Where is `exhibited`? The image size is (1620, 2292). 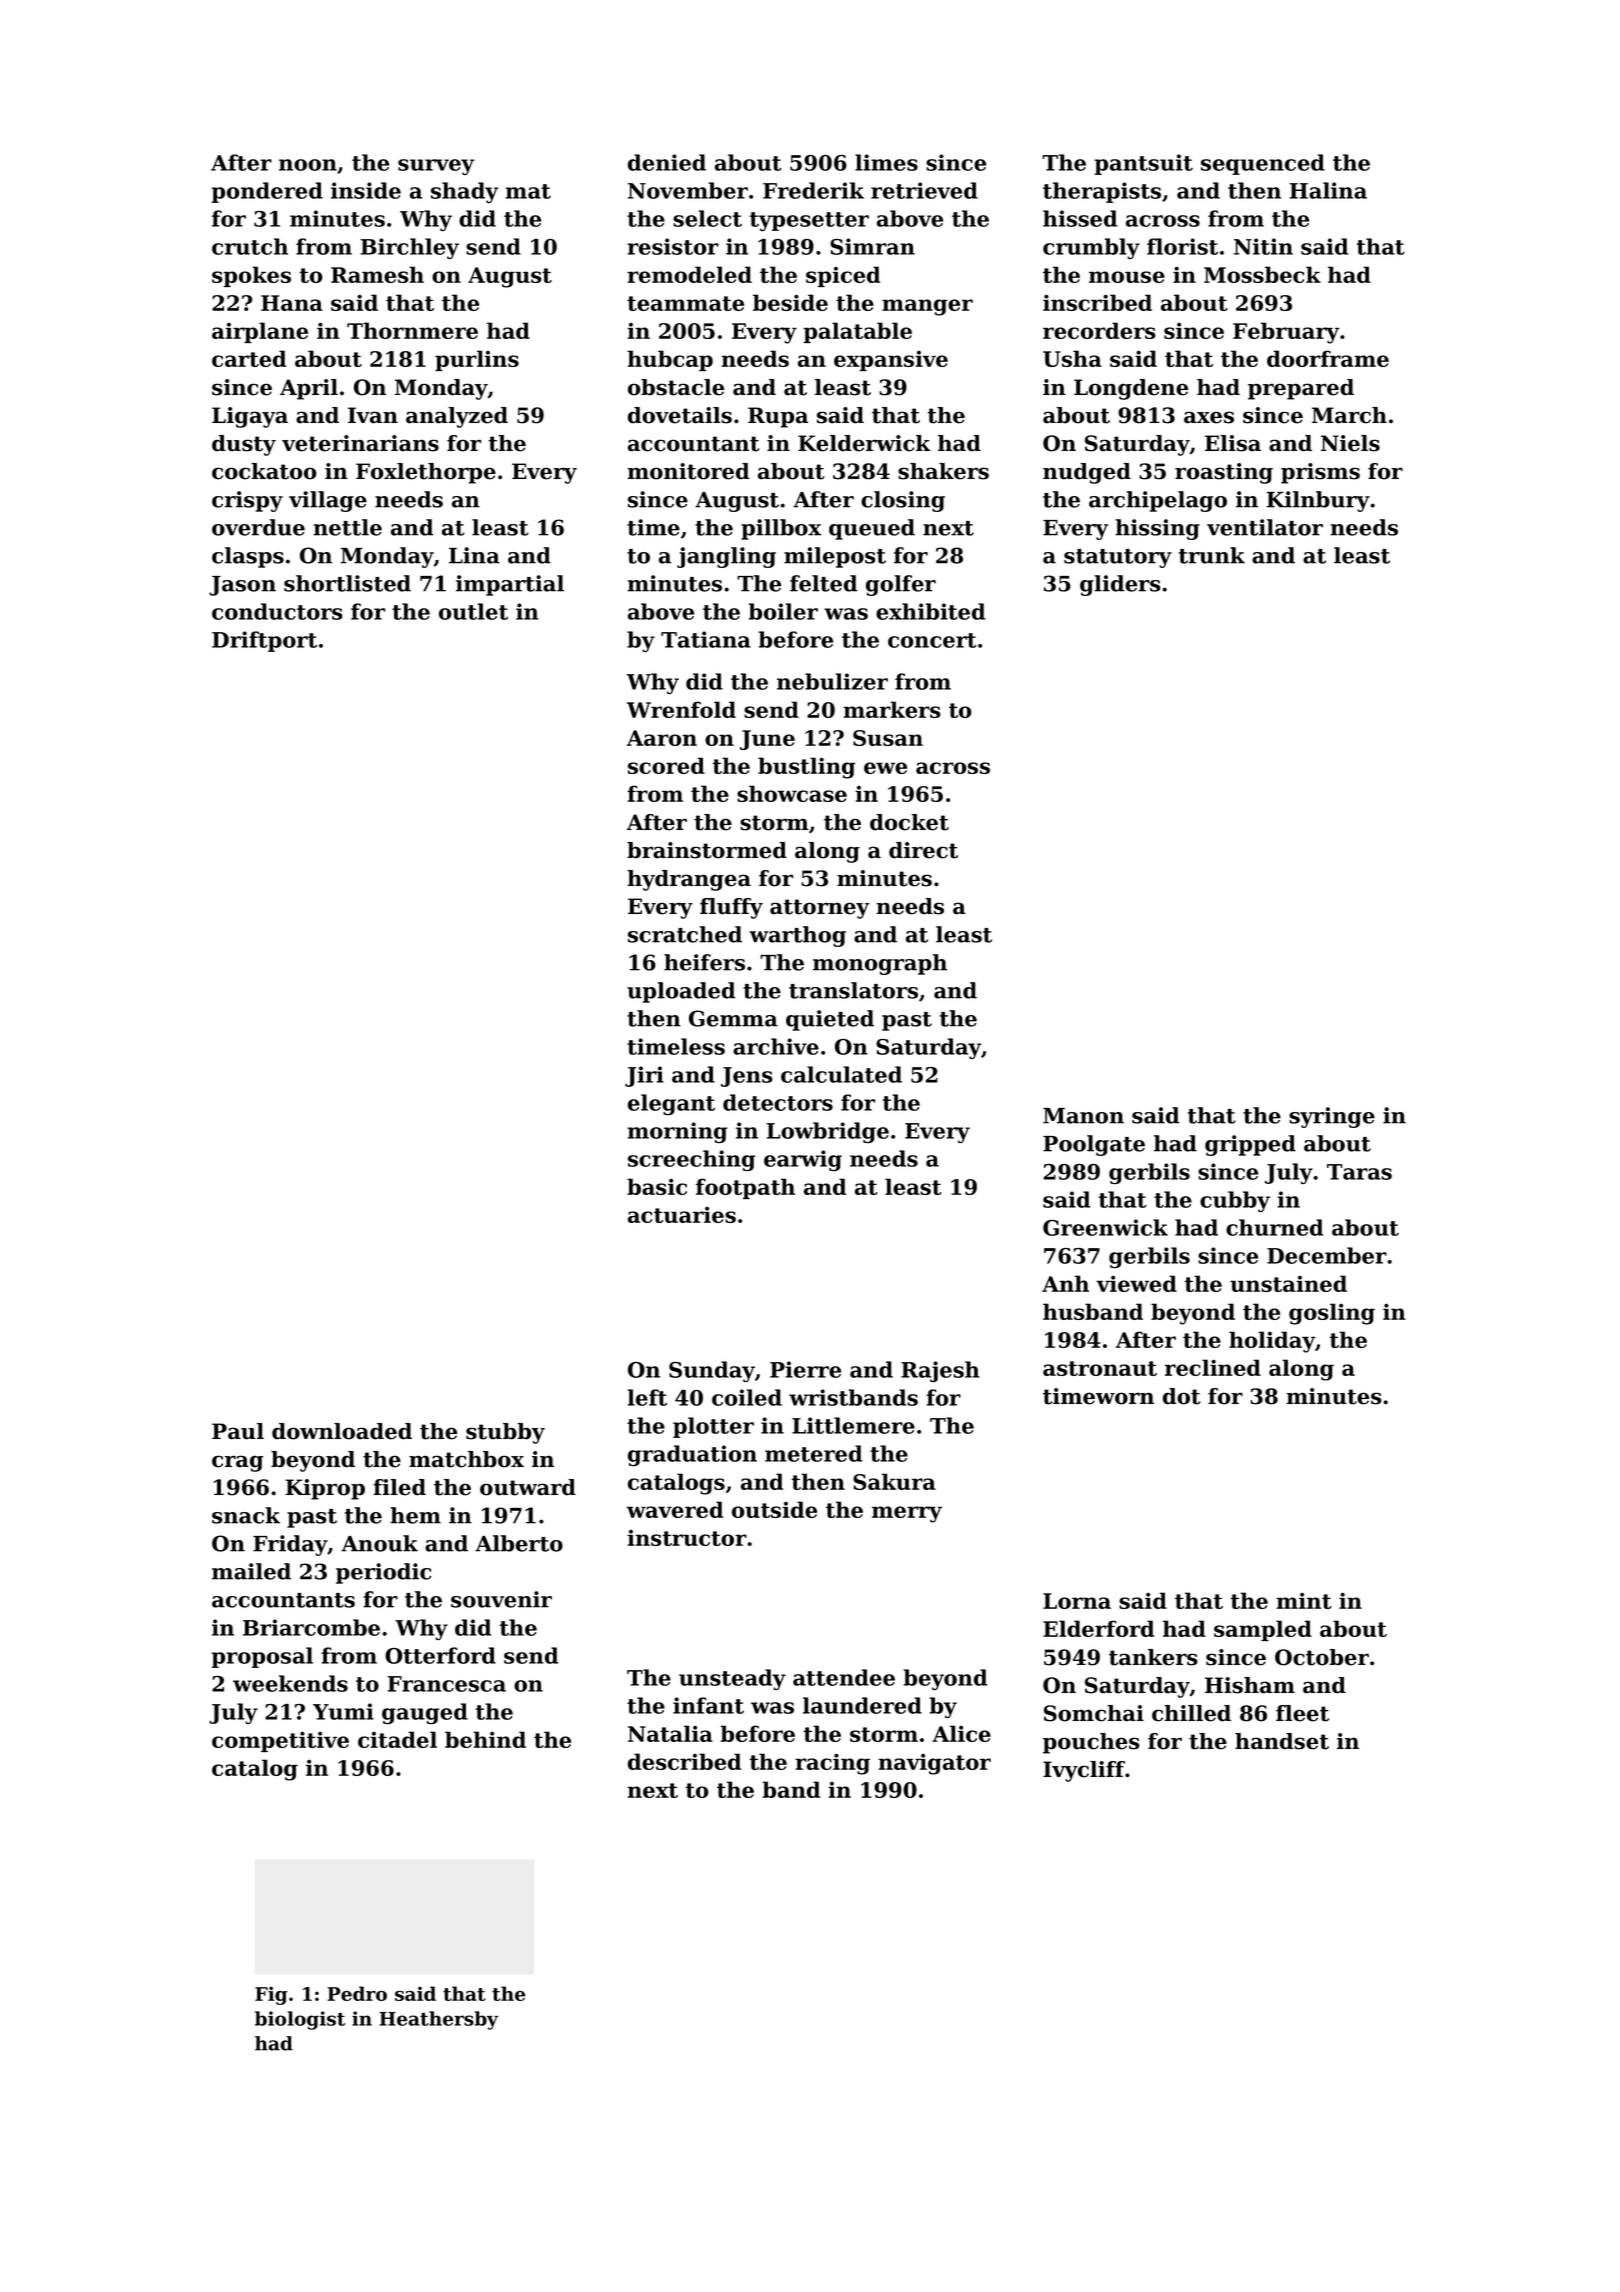
exhibited is located at coordinates (930, 611).
